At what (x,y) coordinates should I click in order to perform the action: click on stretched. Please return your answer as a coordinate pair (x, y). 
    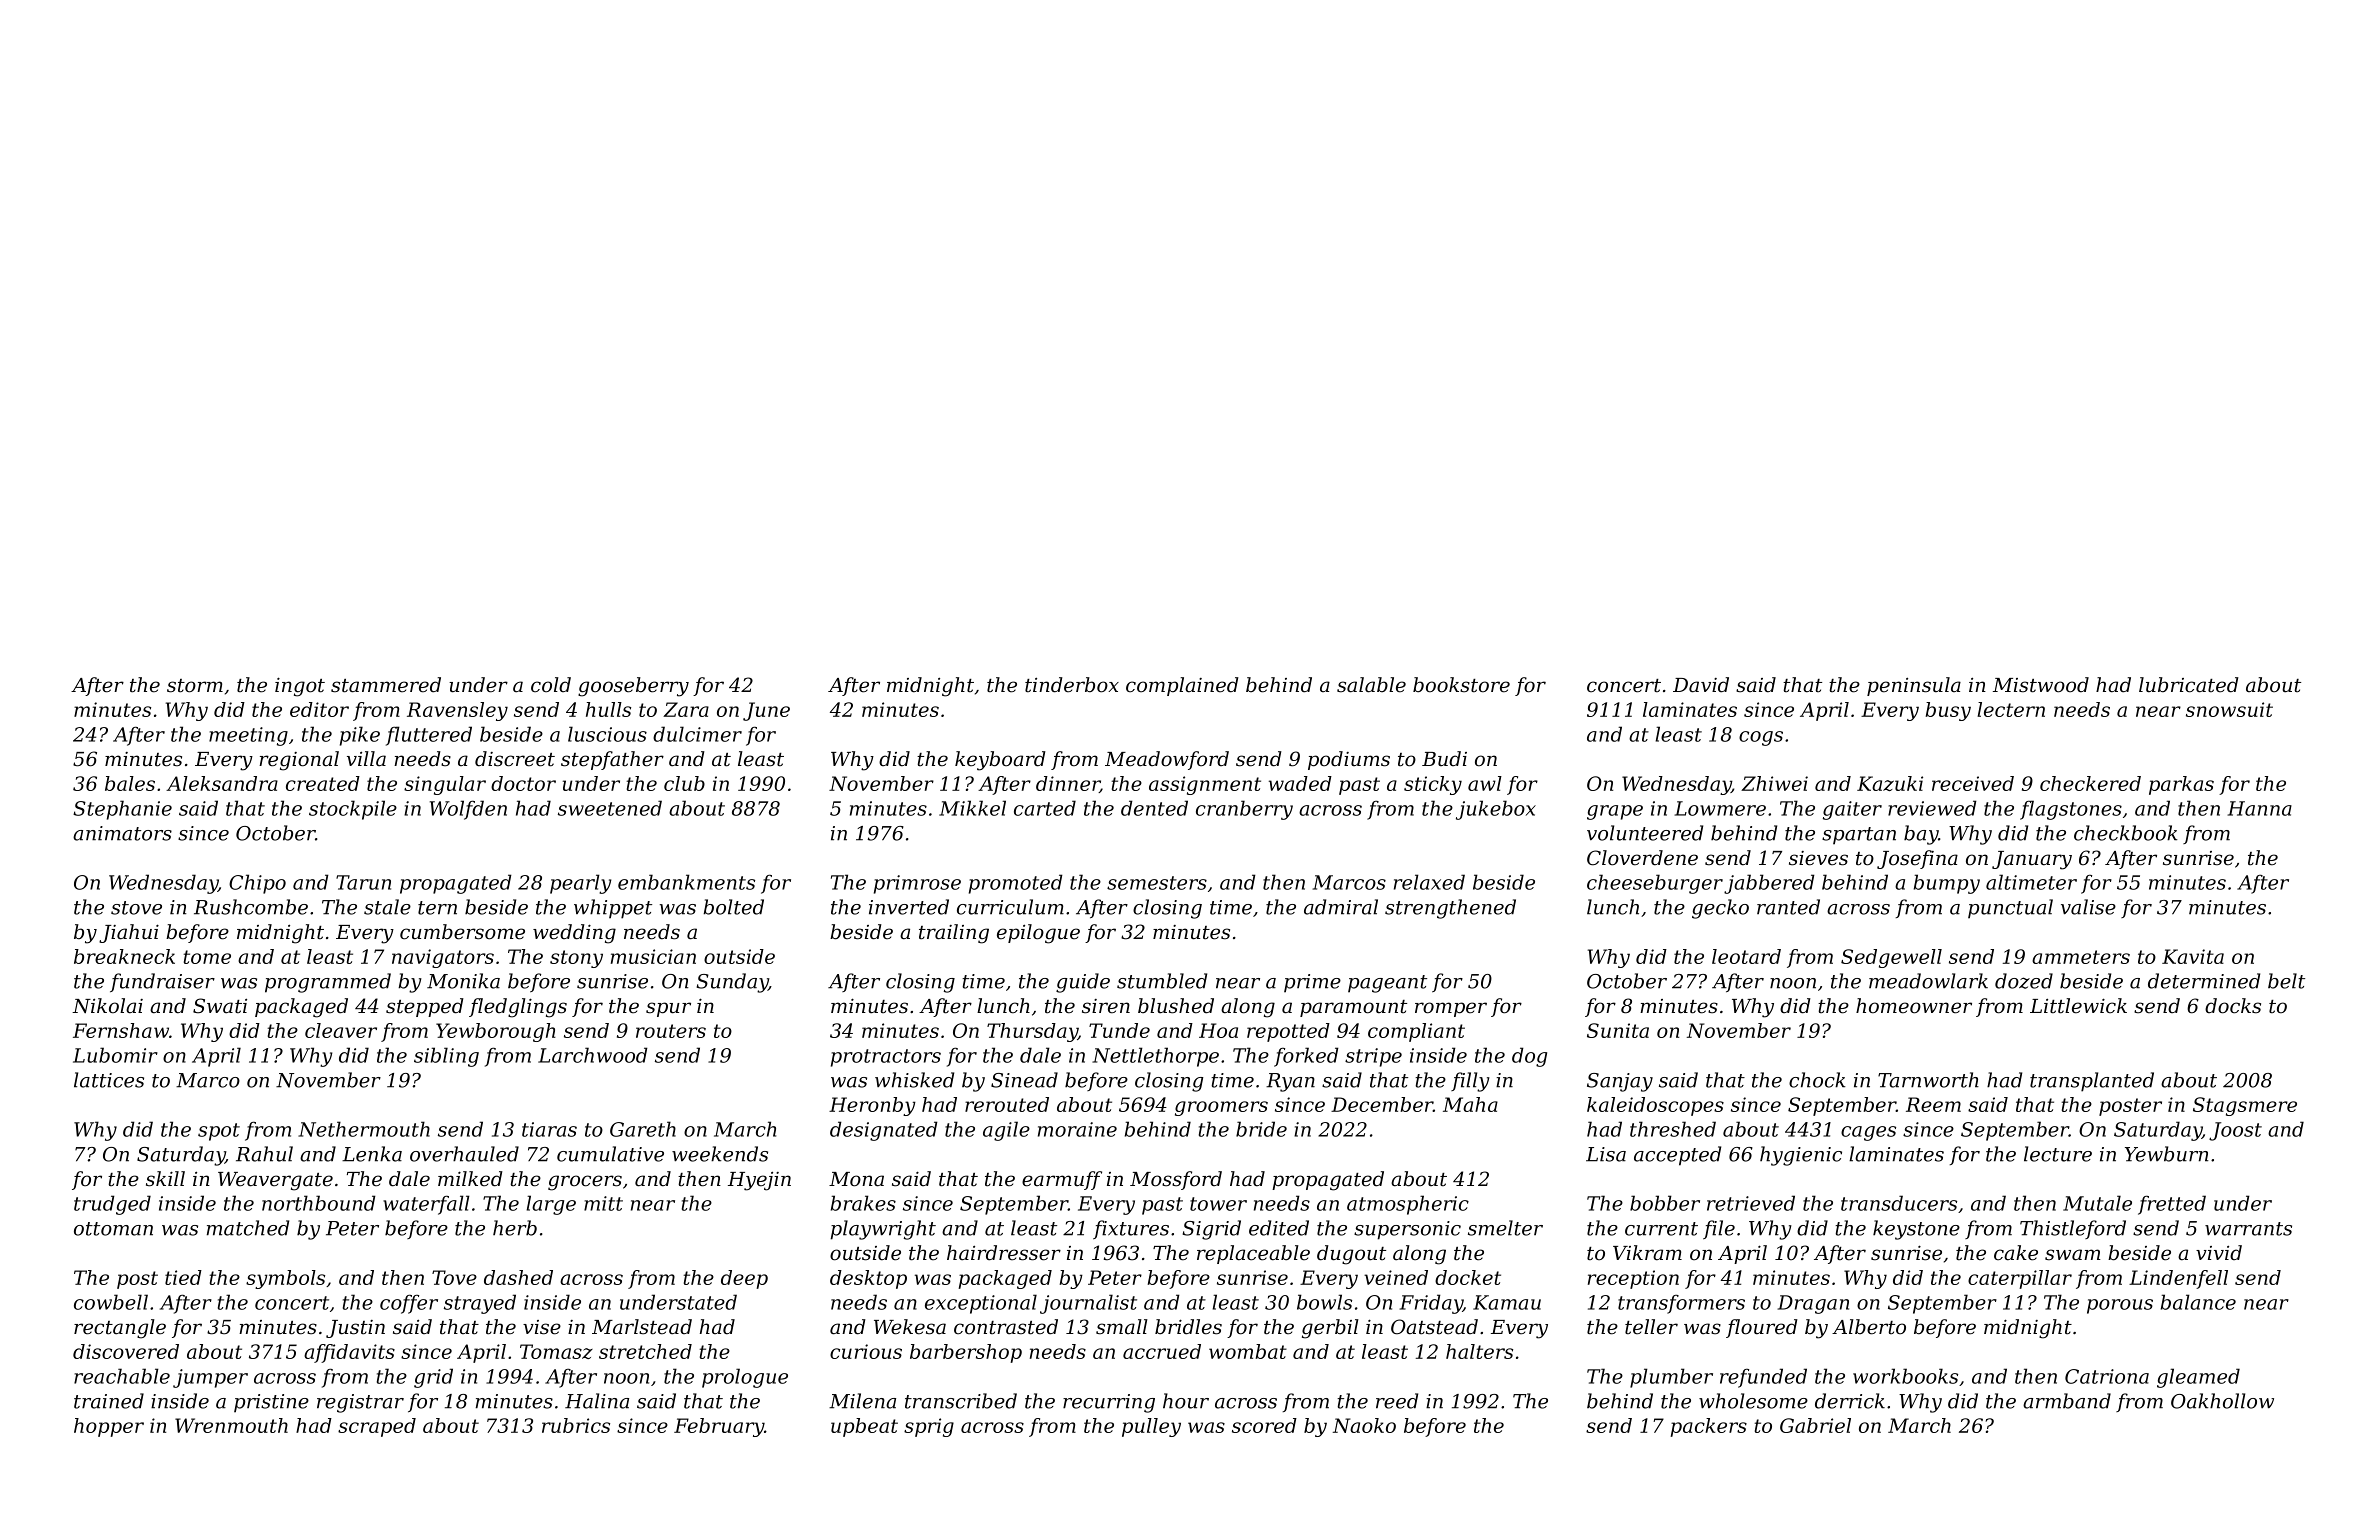
    Looking at the image, I should click on (645, 1351).
